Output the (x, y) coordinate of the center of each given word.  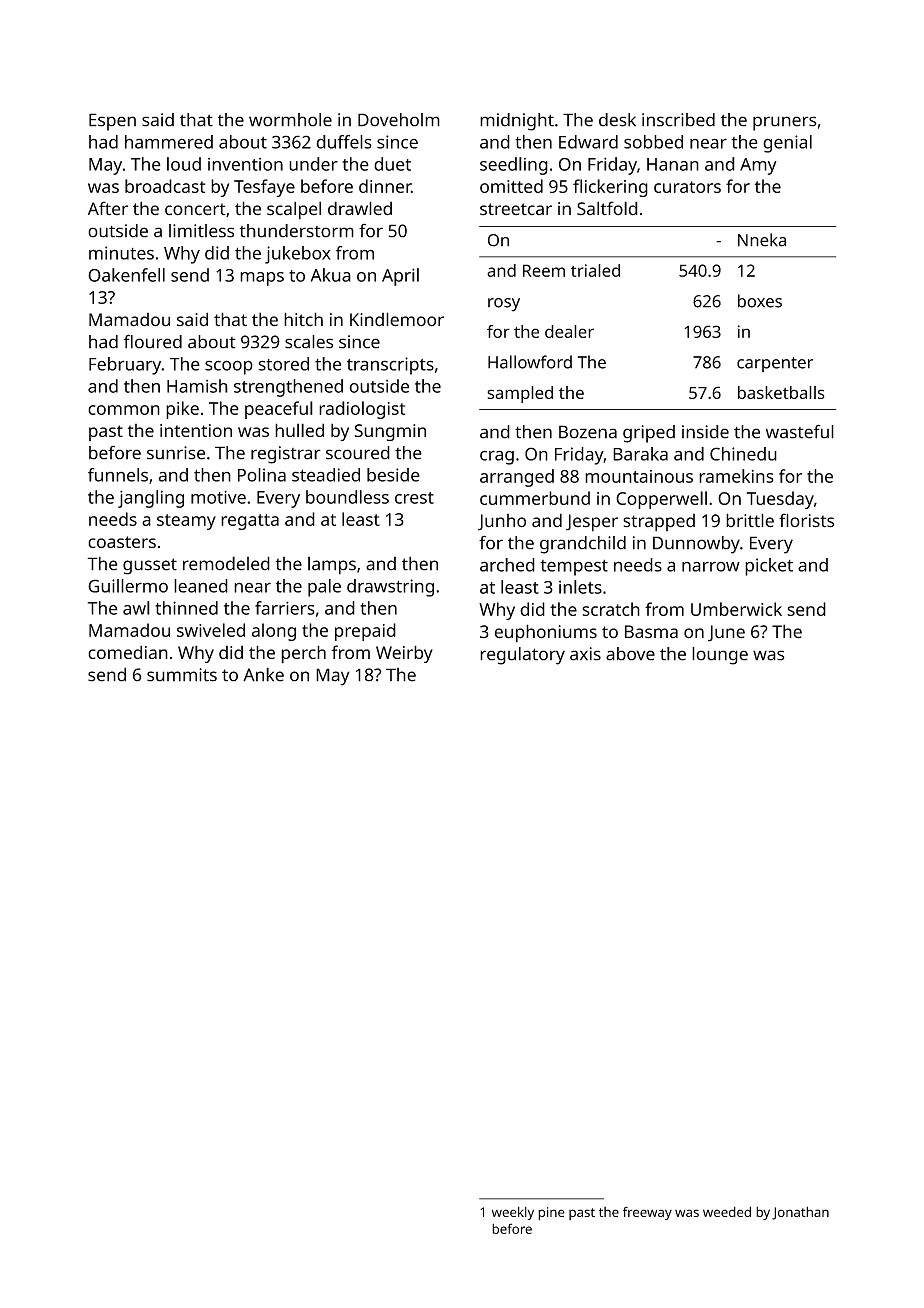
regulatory (522, 656)
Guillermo (128, 586)
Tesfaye (264, 188)
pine (551, 1214)
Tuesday (780, 500)
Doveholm (399, 120)
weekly (513, 1213)
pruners (785, 123)
